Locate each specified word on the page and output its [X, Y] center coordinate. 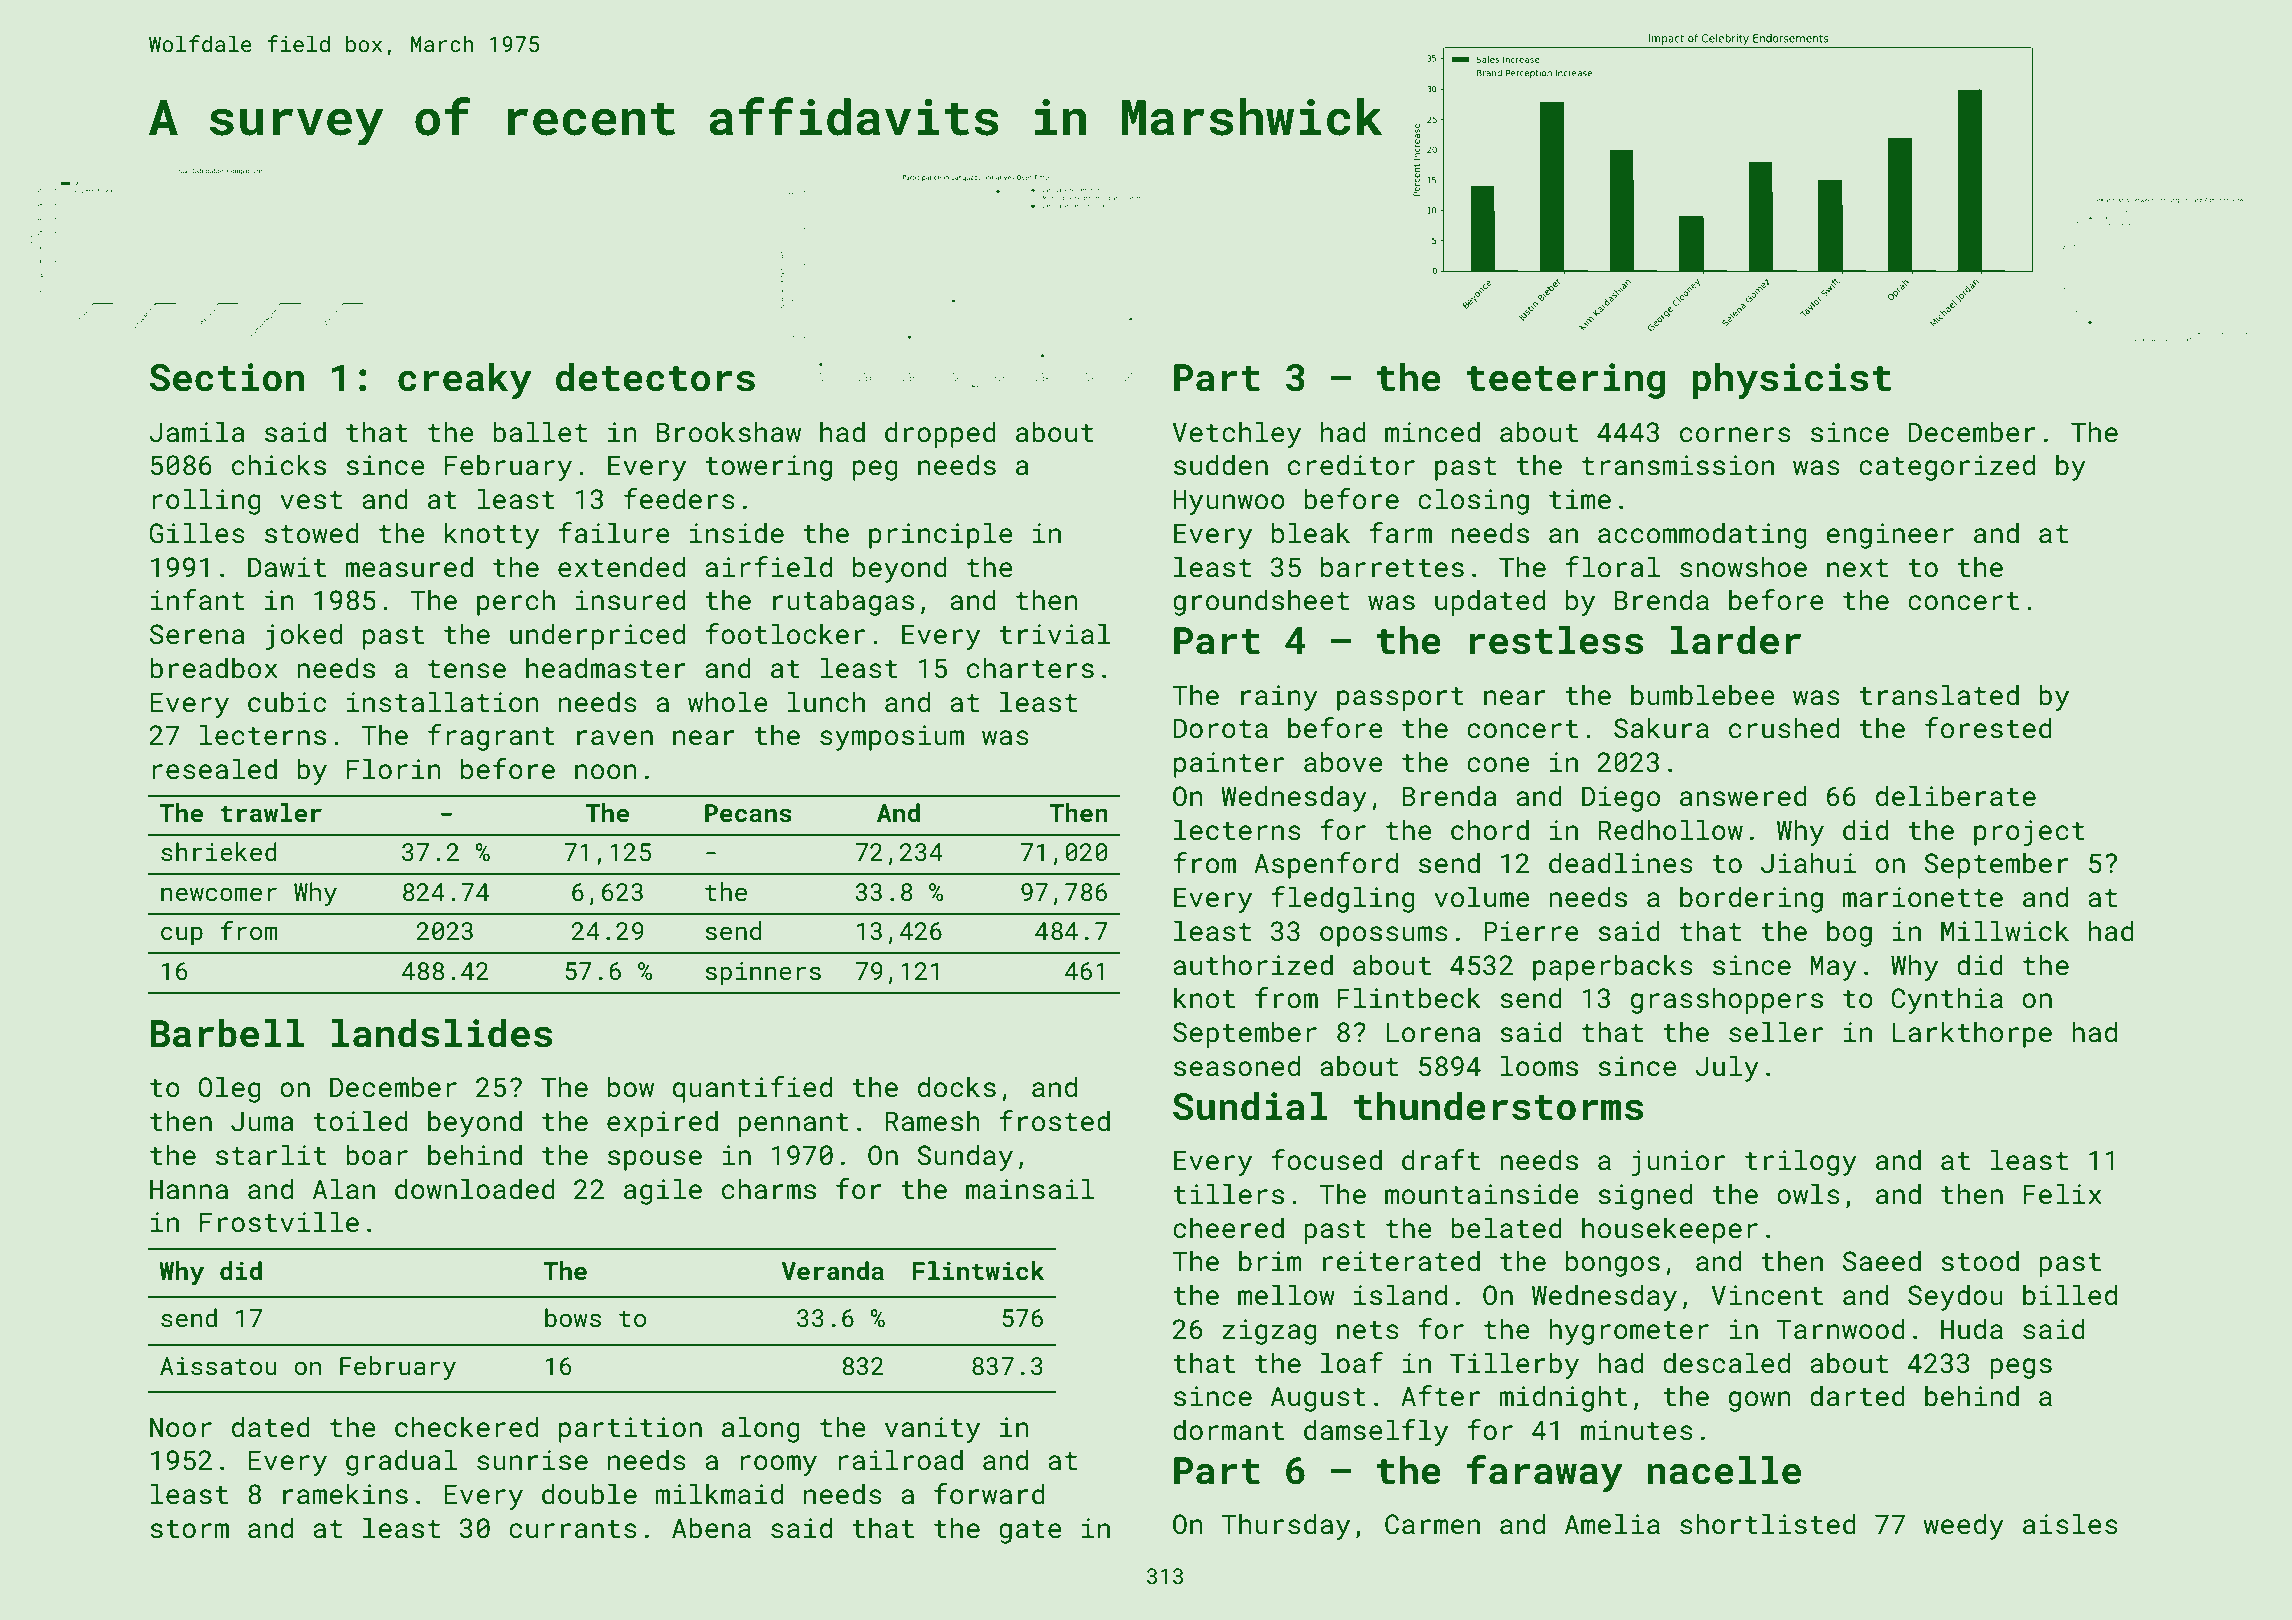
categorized [1947, 467]
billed [2070, 1295]
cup [182, 935]
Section [227, 377]
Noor [181, 1427]
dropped [940, 434]
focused [1326, 1160]
